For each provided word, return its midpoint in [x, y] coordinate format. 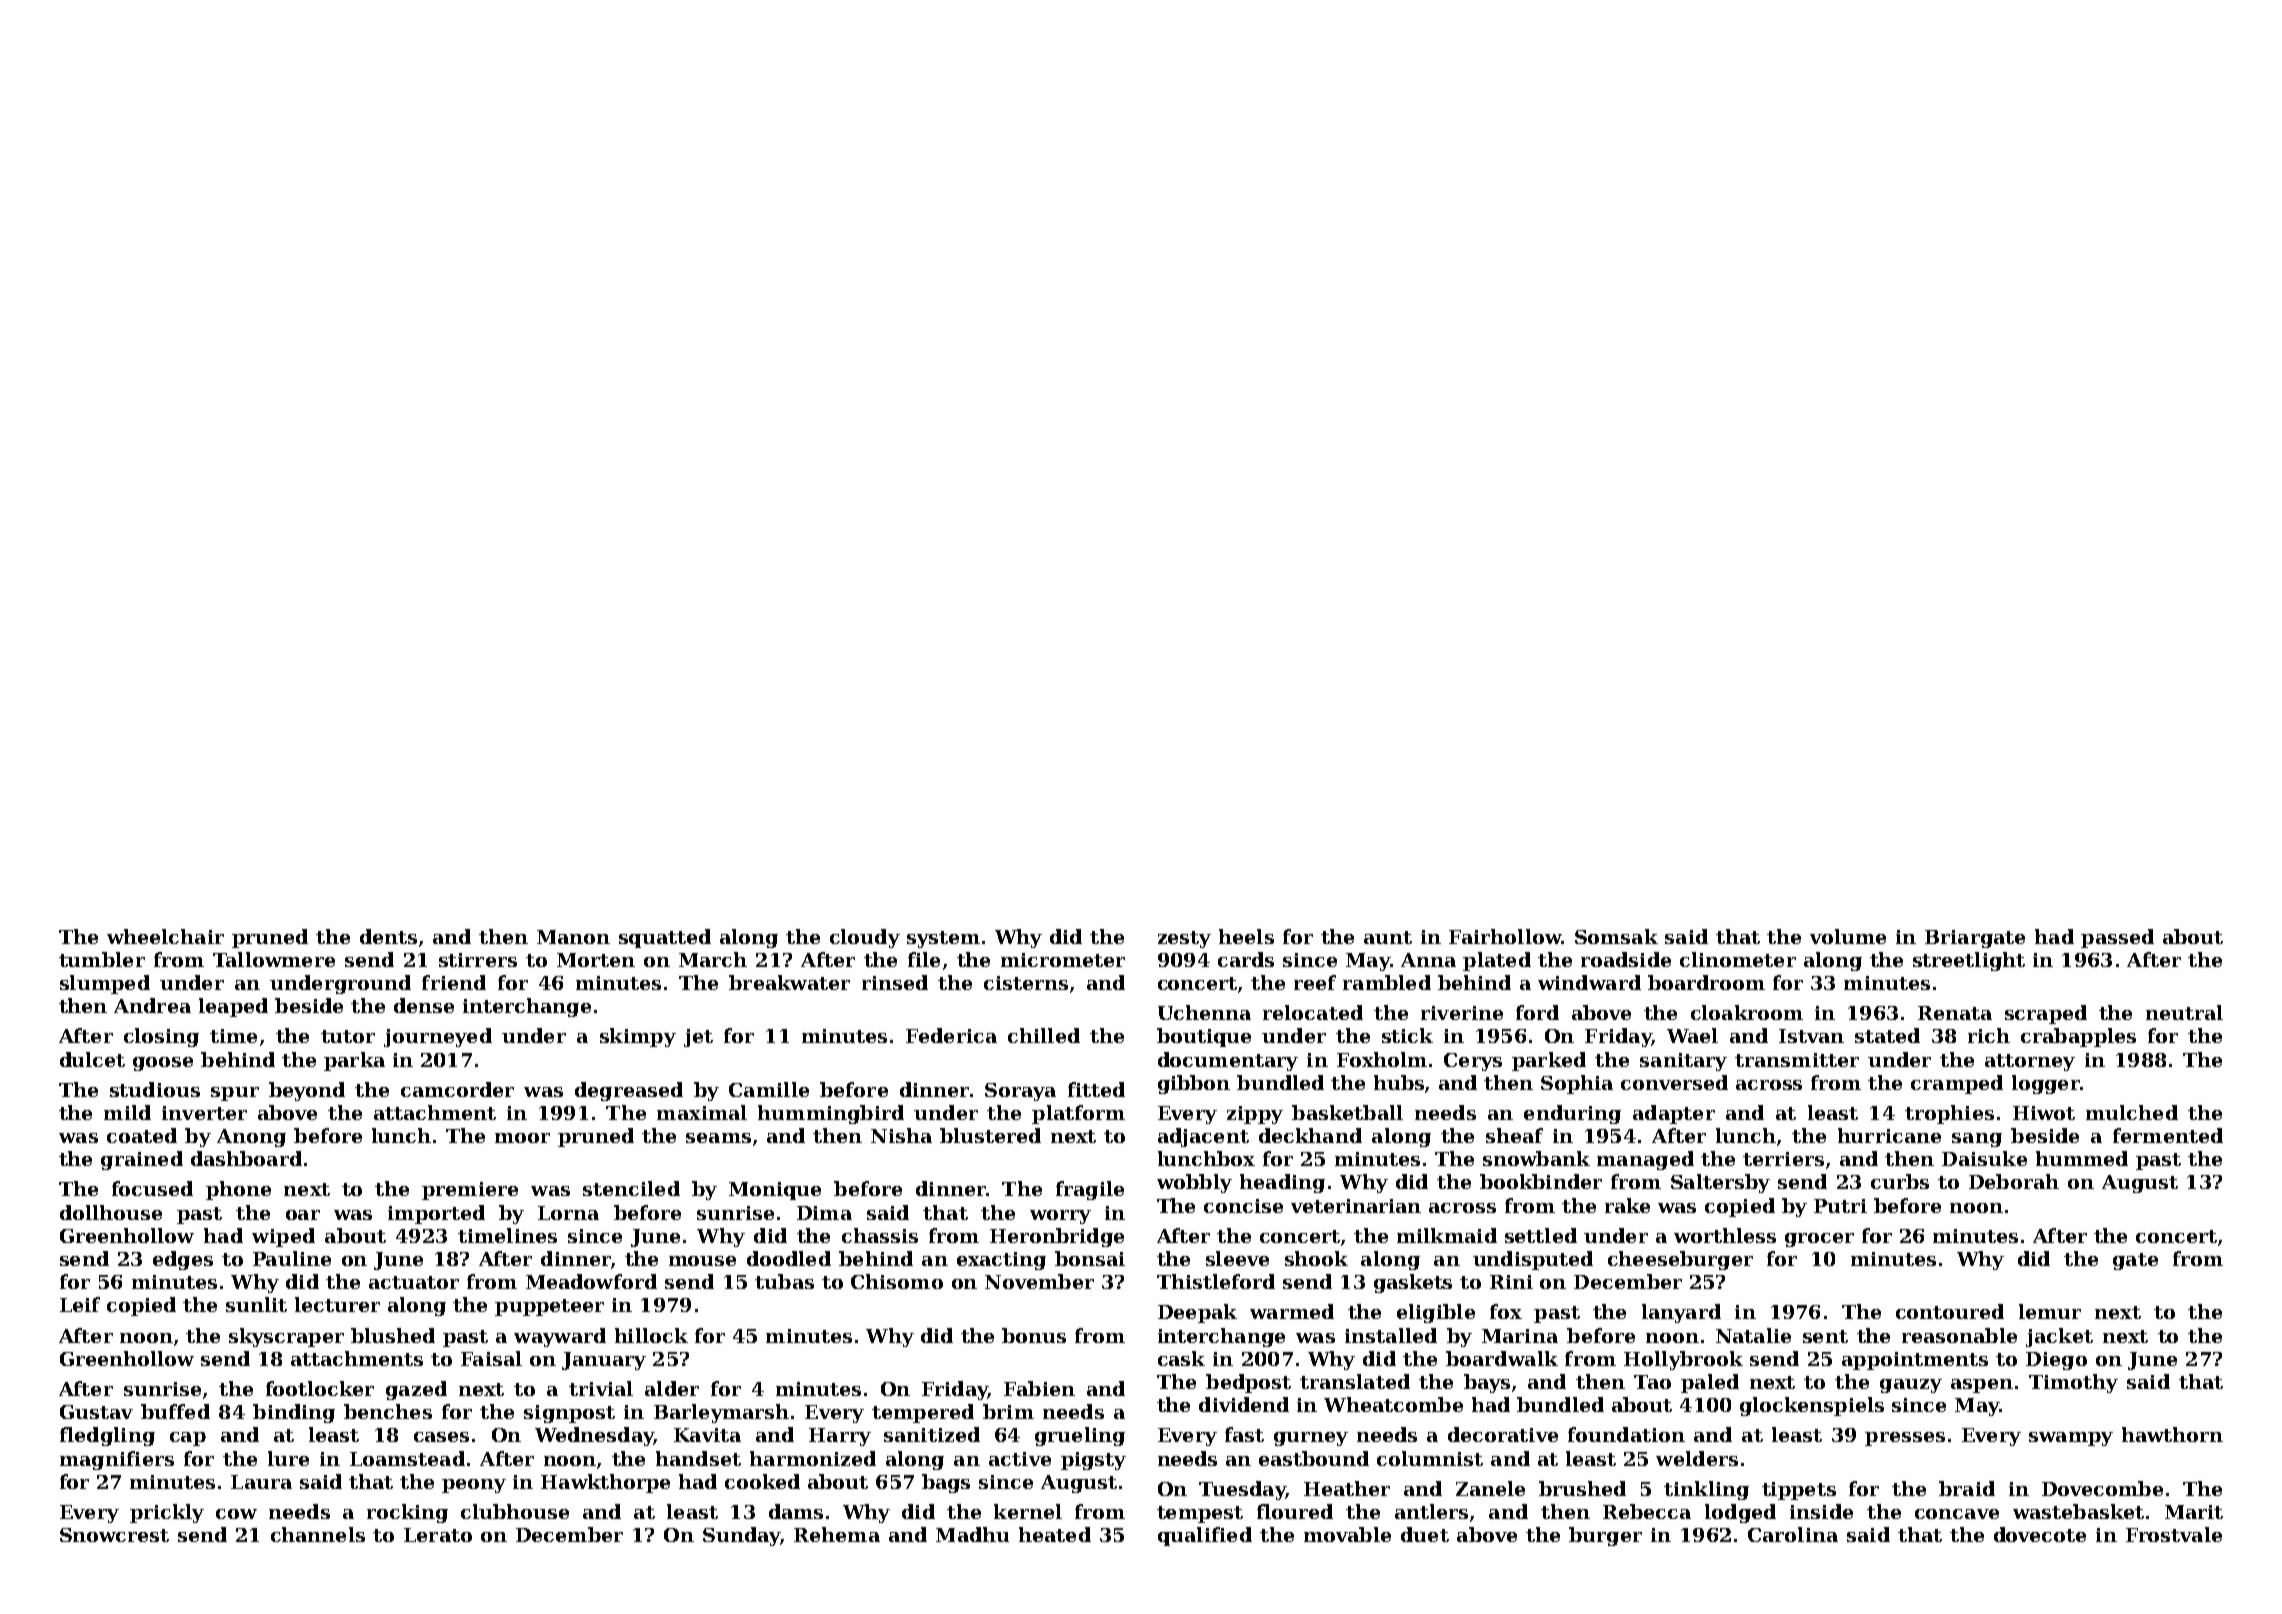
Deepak [1197, 1313]
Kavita [707, 1435]
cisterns [1026, 983]
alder [672, 1388]
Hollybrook [1683, 1360]
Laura [261, 1482]
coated [142, 1135]
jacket [2059, 1337]
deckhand [1310, 1135]
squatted [665, 938]
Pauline [292, 1258]
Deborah [2014, 1181]
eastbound [1314, 1458]
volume [1848, 936]
